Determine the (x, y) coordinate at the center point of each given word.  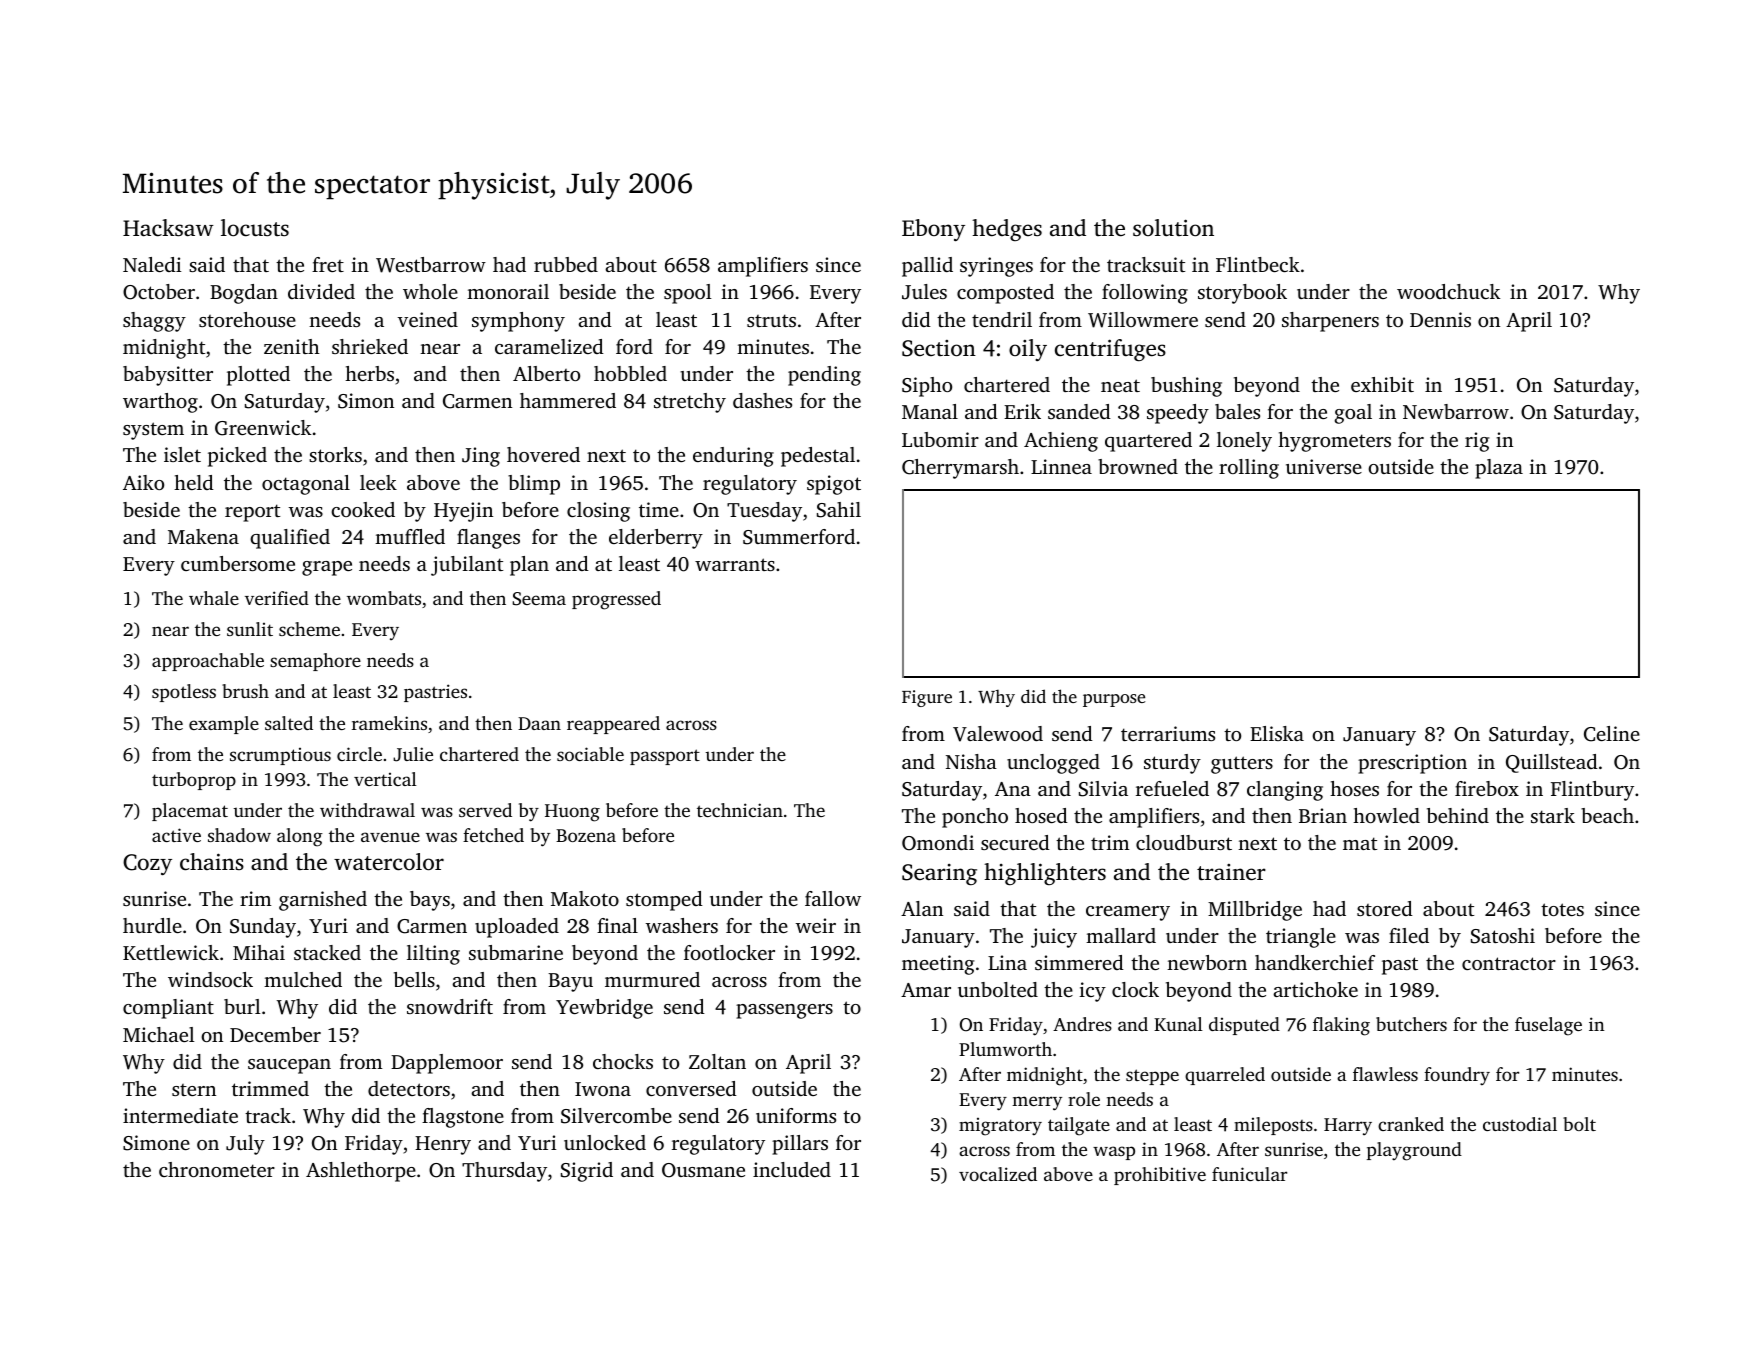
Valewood (998, 734)
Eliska (1277, 733)
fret (328, 264)
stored (1385, 908)
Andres (1082, 1024)
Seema (539, 599)
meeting (938, 965)
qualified (290, 539)
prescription (1412, 764)
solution (1173, 228)
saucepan (289, 1066)
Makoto (585, 898)
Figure (927, 698)
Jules (924, 292)
